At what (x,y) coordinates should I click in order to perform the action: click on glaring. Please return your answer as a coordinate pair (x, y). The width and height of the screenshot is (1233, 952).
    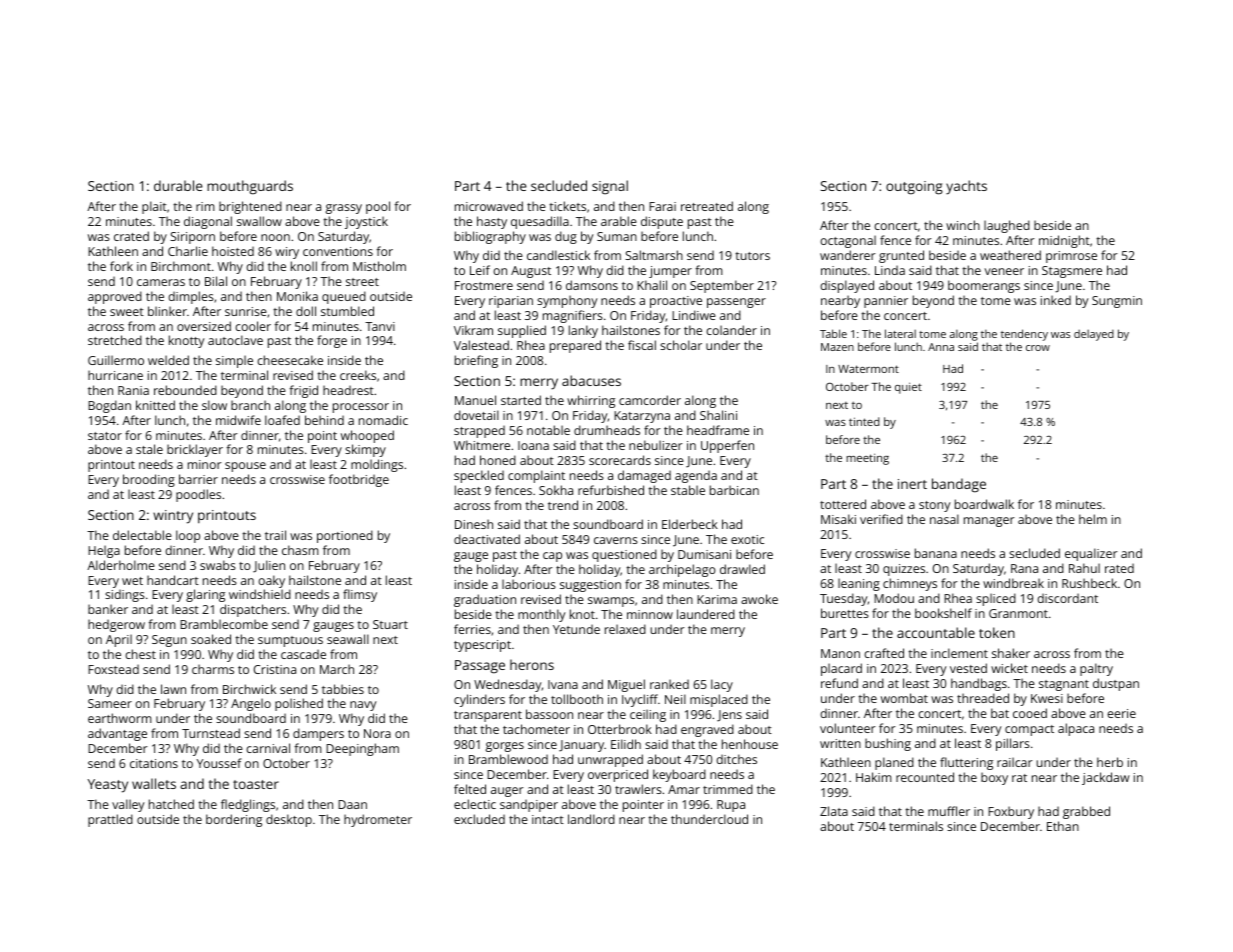
    Looking at the image, I should click on (205, 595).
